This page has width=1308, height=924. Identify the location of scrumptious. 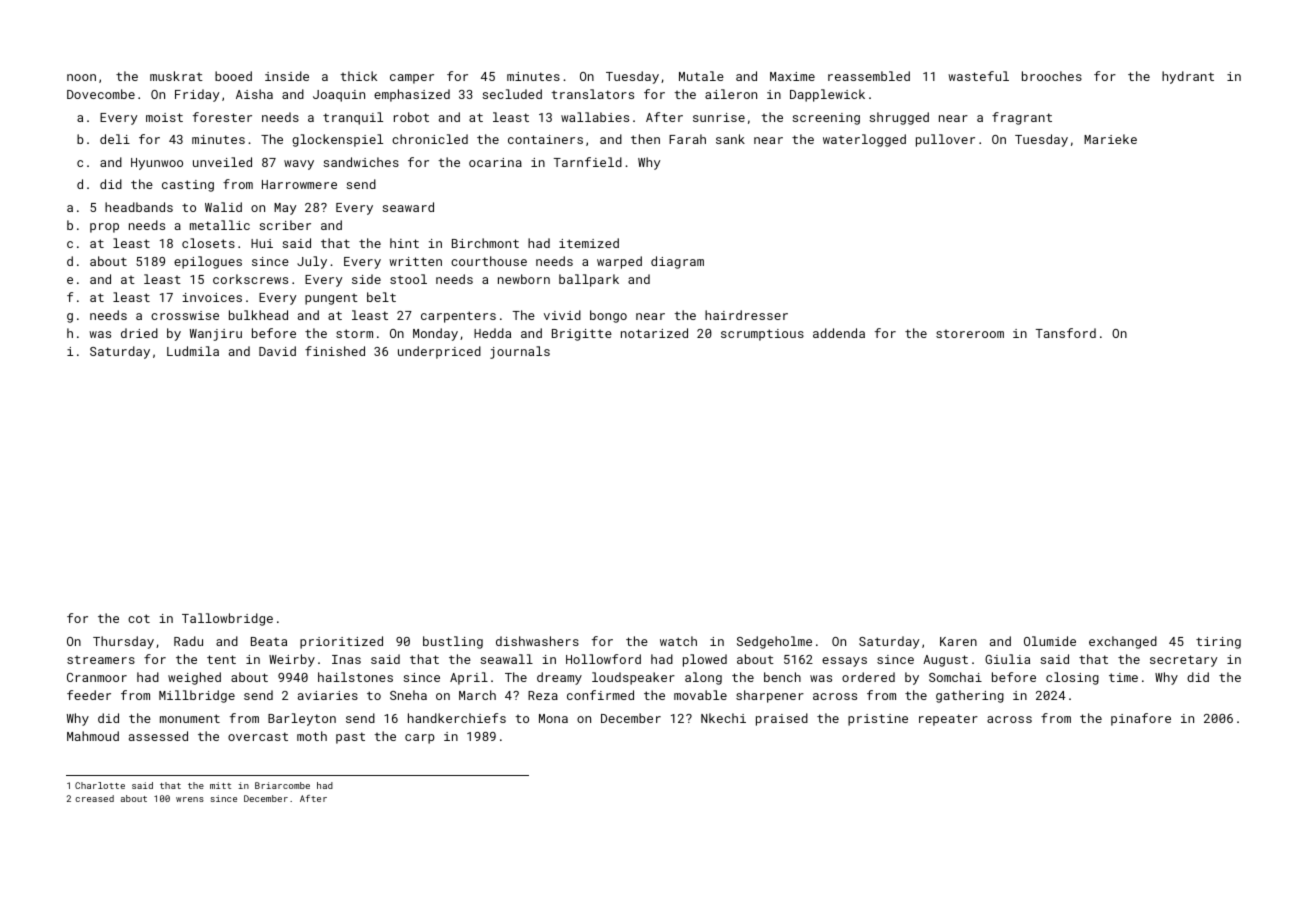
(762, 335).
